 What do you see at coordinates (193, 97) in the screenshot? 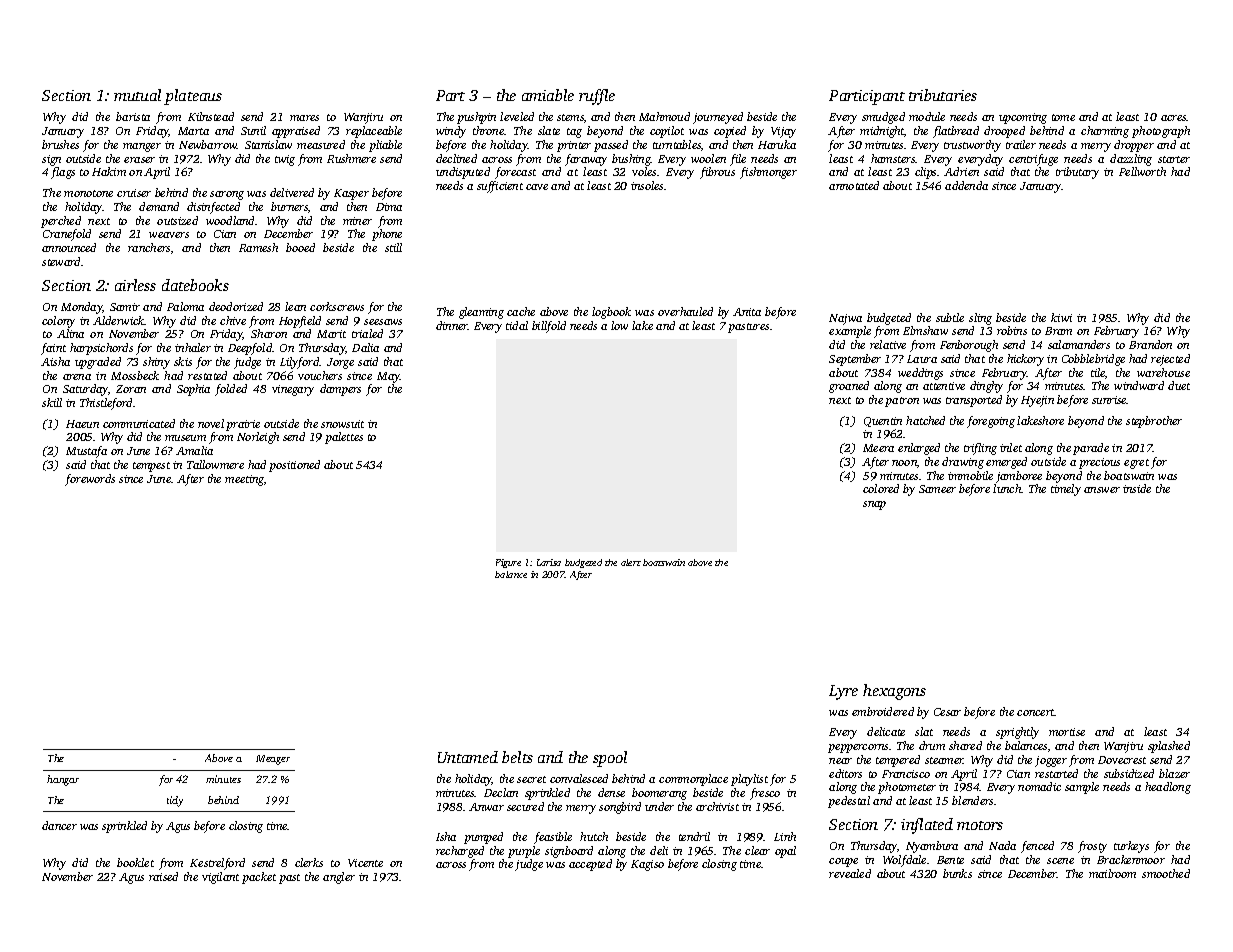
I see `plateaus` at bounding box center [193, 97].
